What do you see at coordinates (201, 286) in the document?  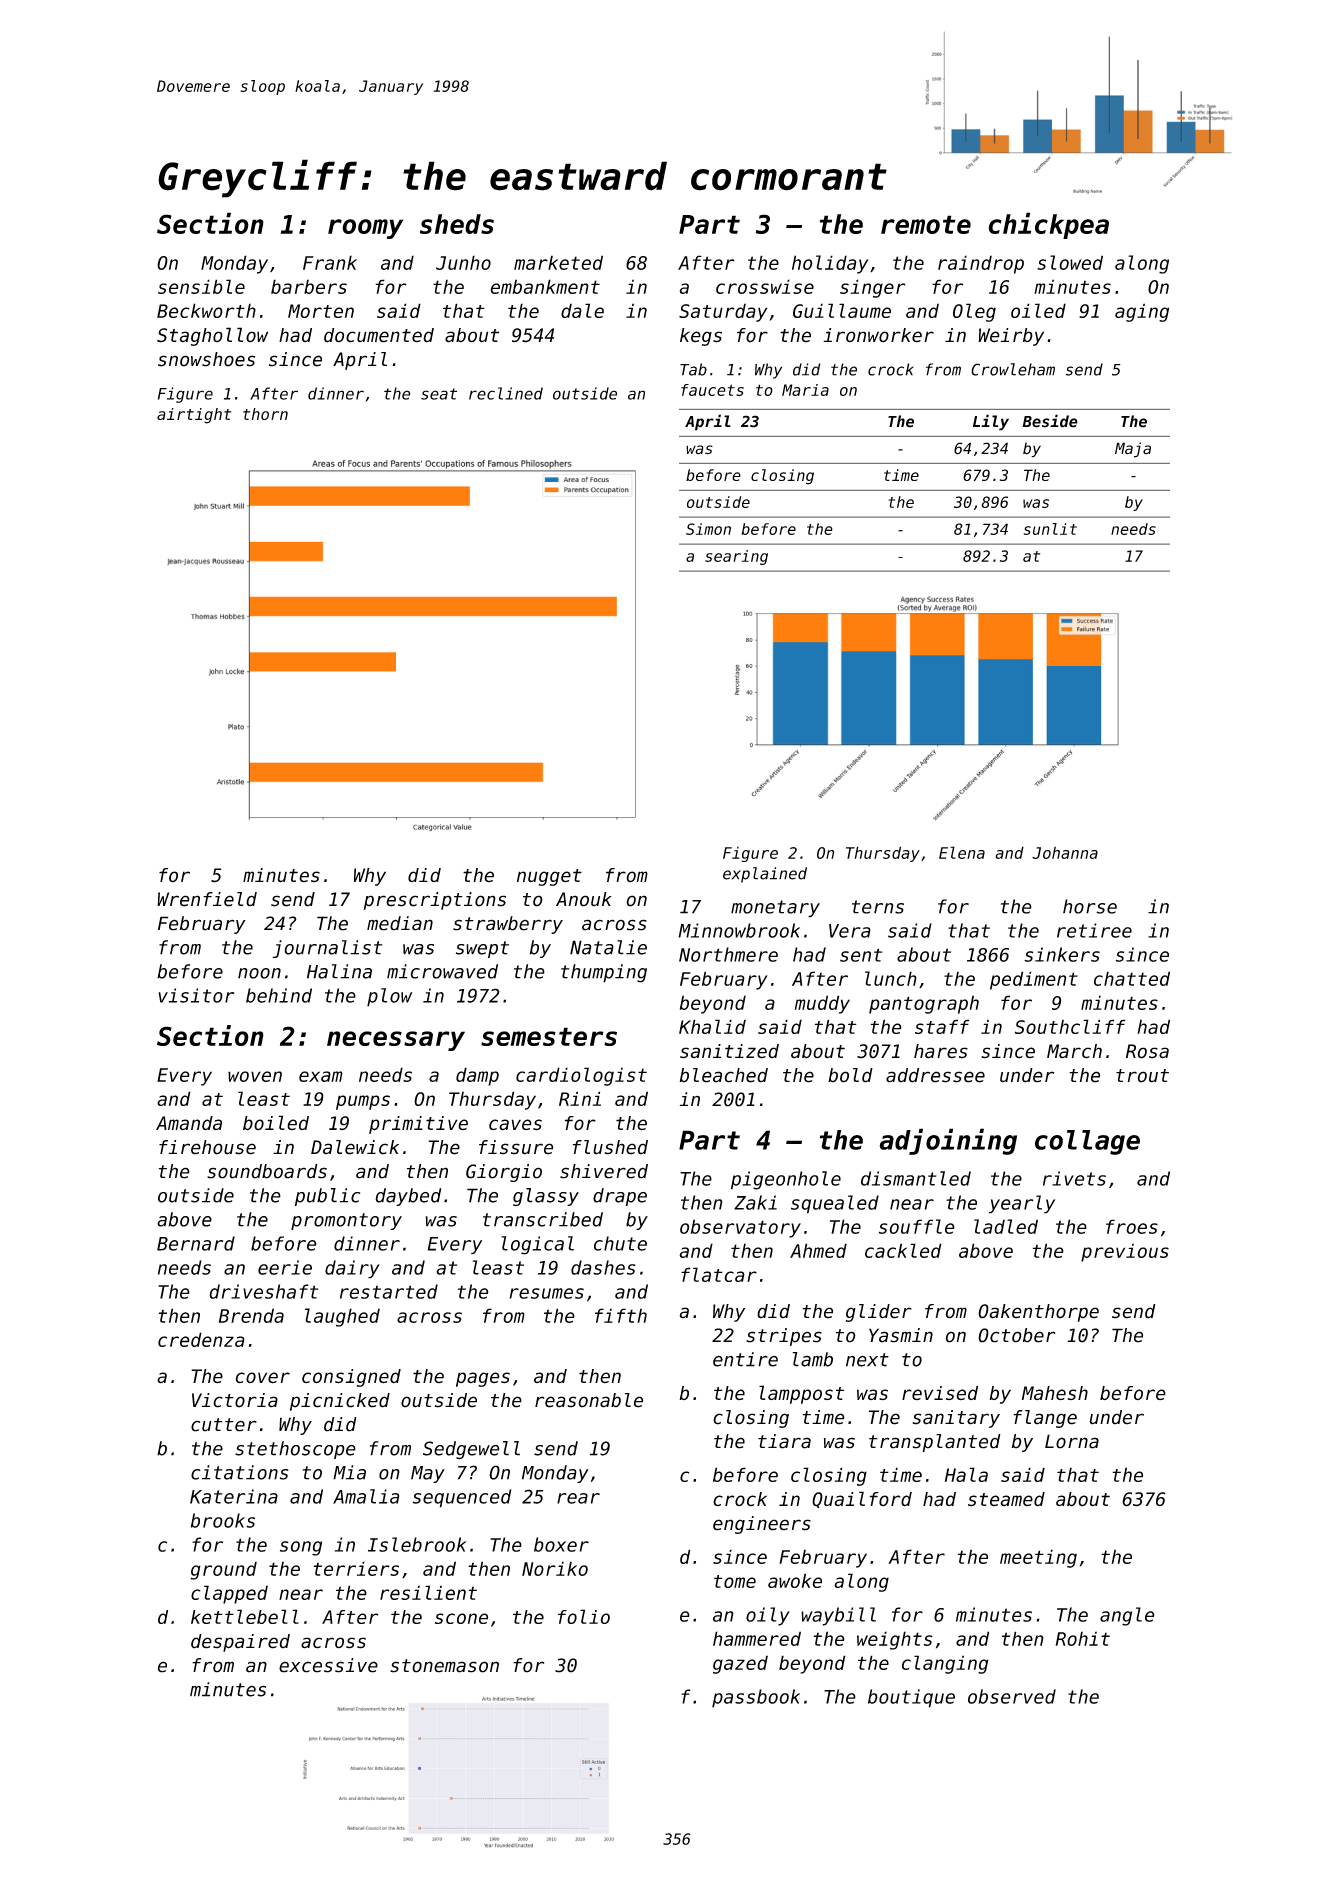 I see `sensible` at bounding box center [201, 286].
